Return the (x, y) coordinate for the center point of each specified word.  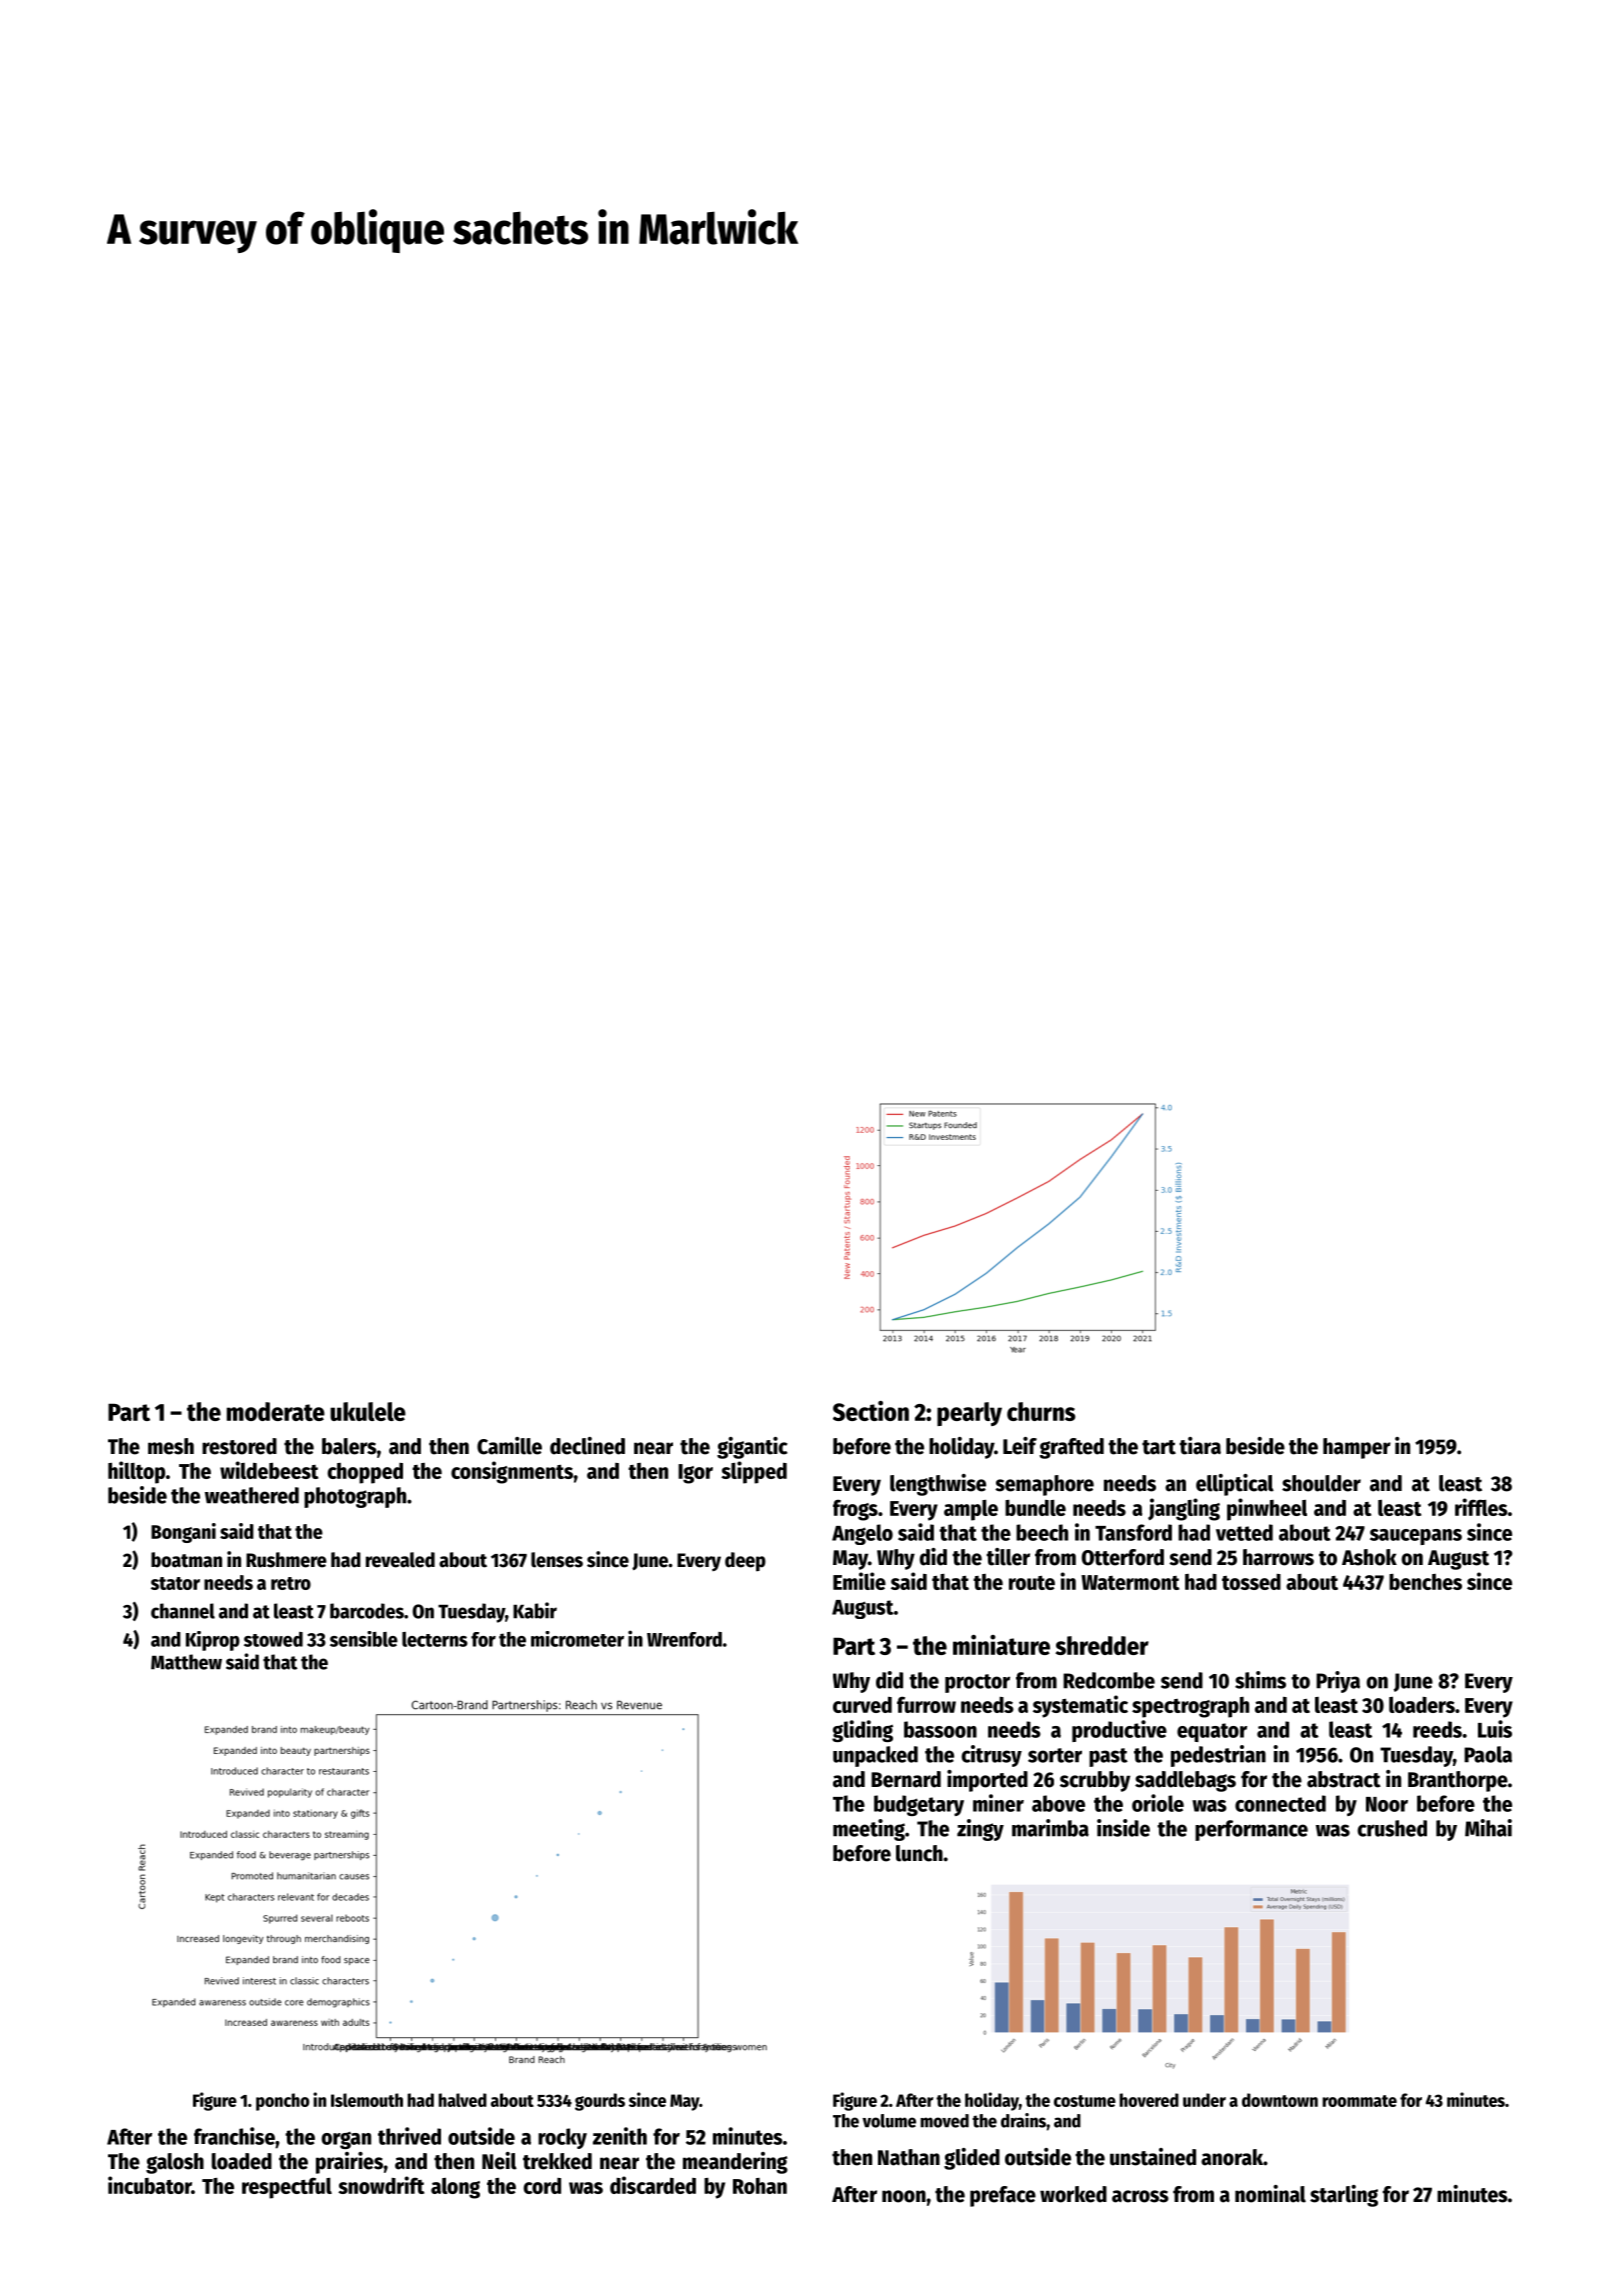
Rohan (760, 2186)
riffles (1481, 1507)
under (1204, 2100)
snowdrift (381, 2185)
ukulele (368, 1411)
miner (998, 1803)
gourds (600, 2102)
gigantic (752, 1448)
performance (1251, 1830)
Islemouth (367, 2100)
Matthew (186, 1662)
